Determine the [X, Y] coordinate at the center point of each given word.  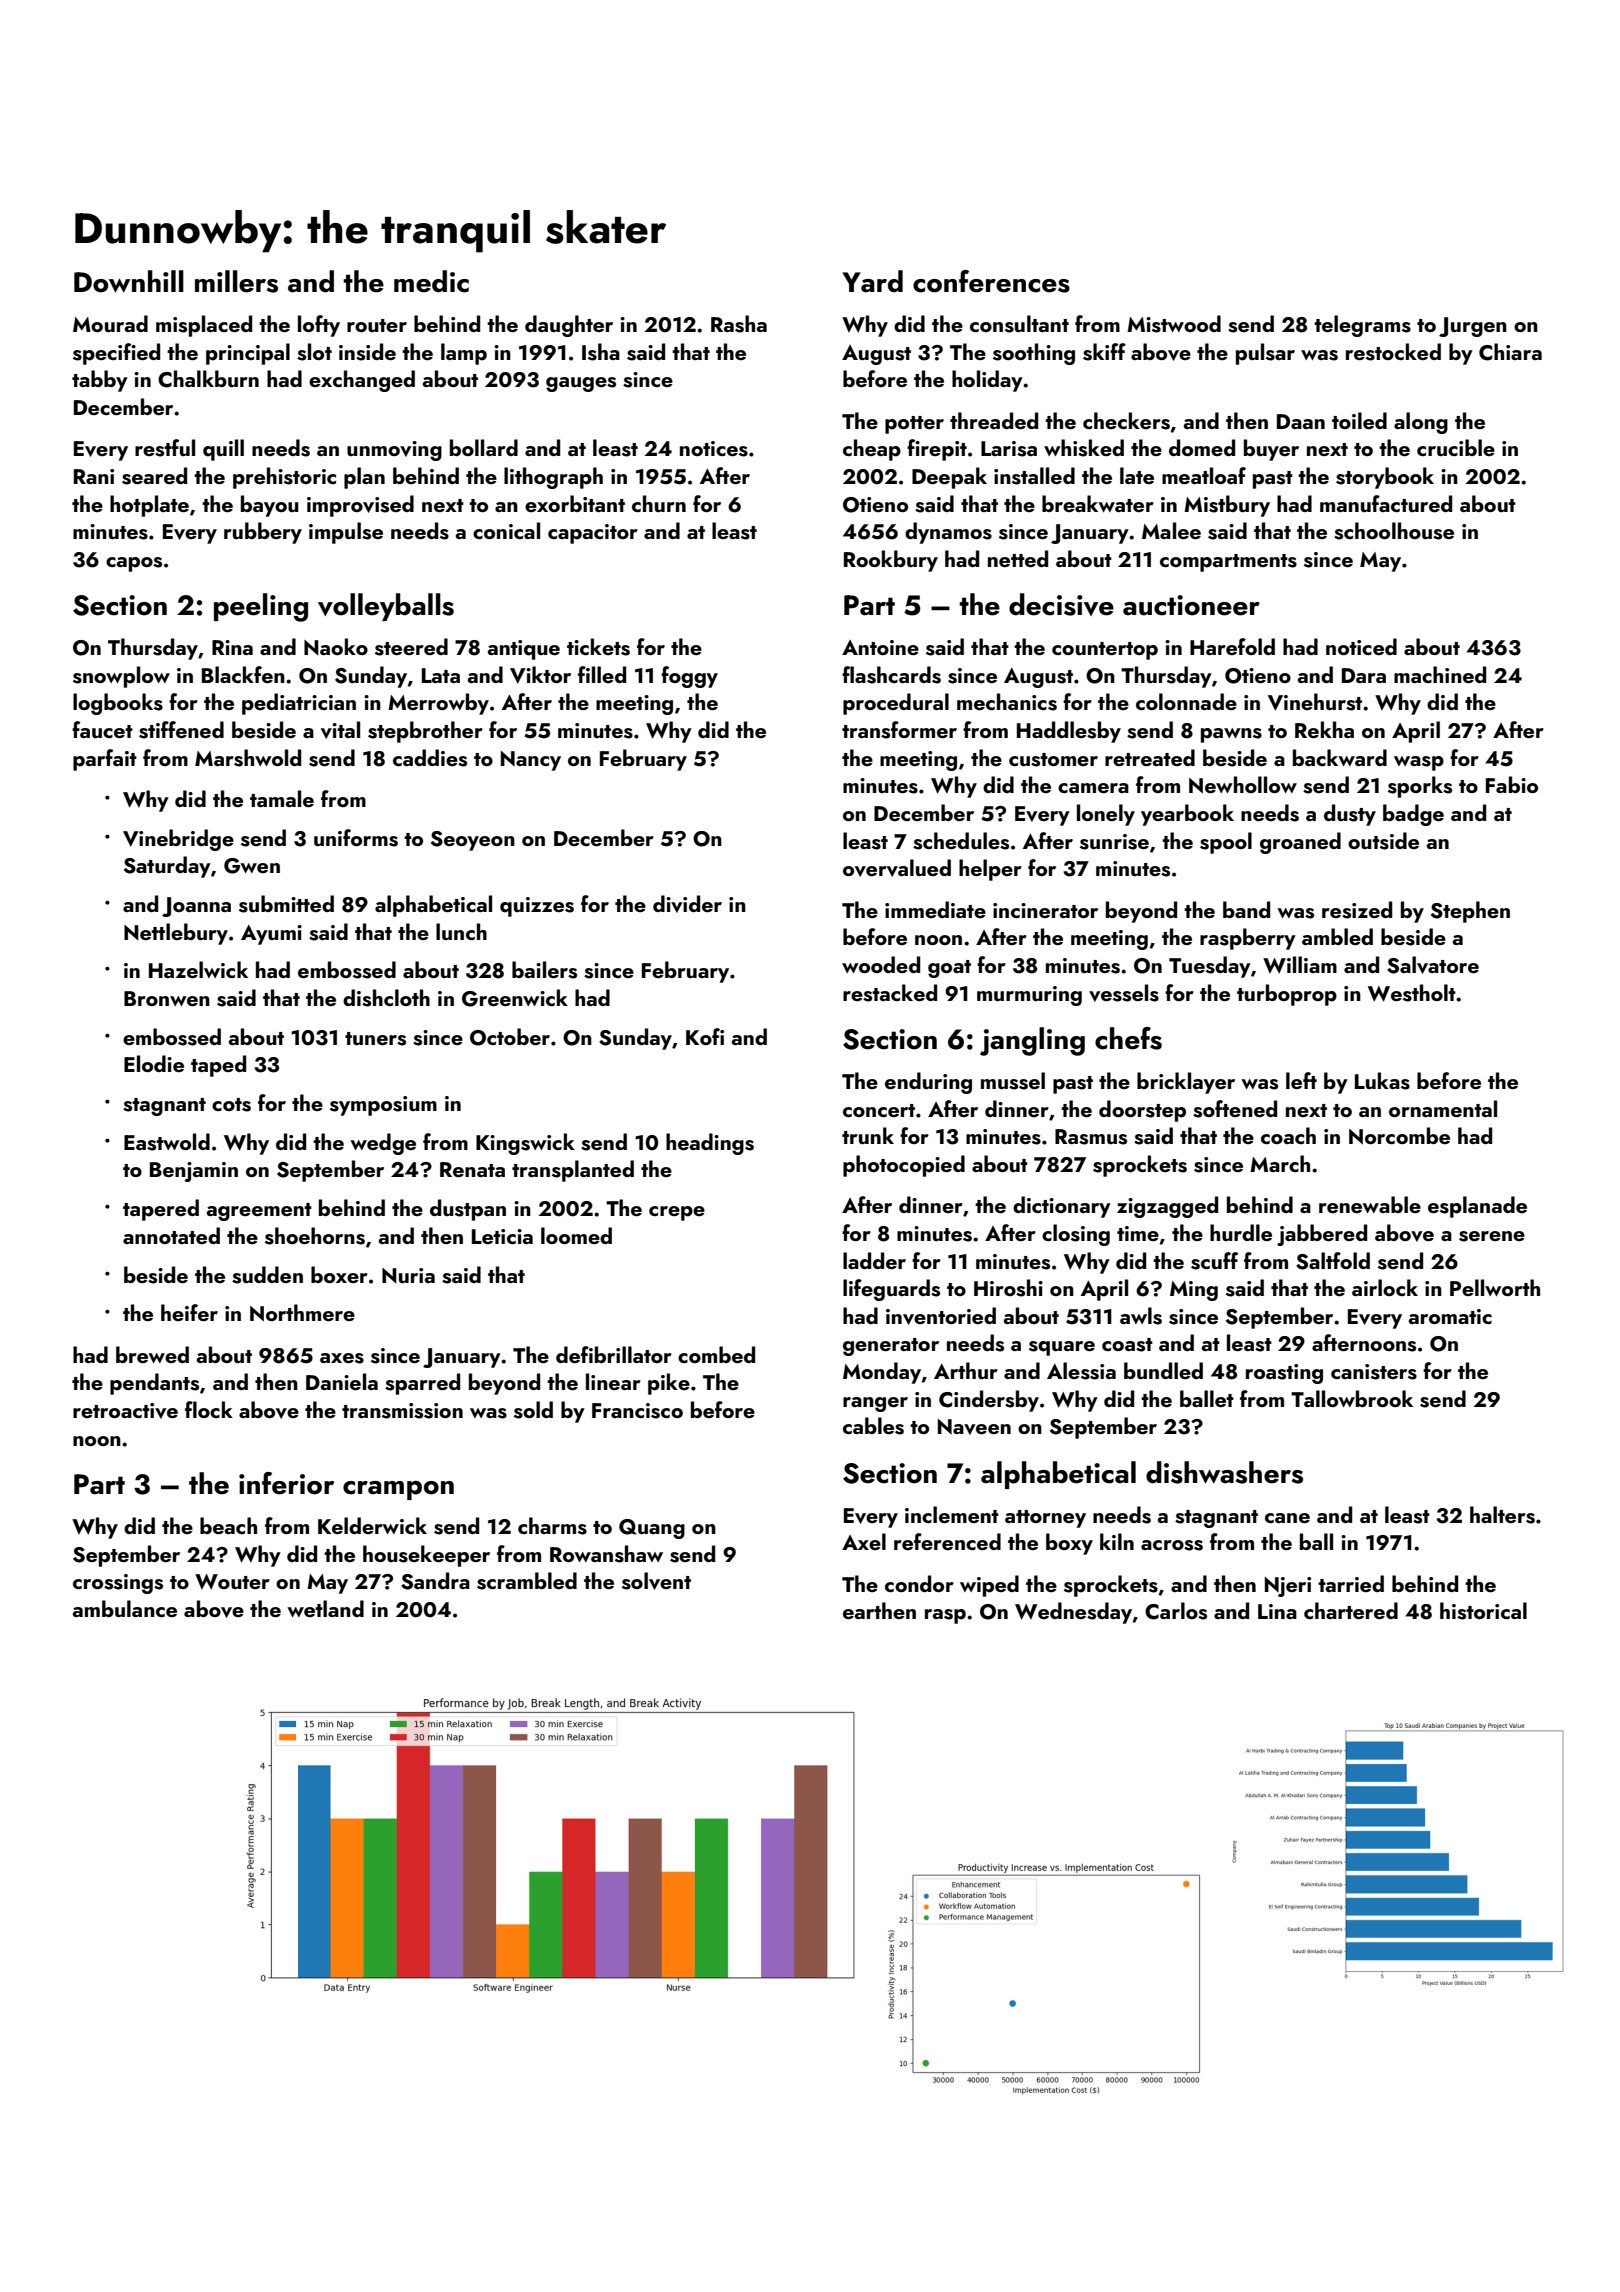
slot [314, 352]
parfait [105, 760]
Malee [1171, 530]
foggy [689, 677]
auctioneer [1191, 605]
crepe [677, 1213]
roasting [1284, 1374]
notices [714, 449]
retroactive [125, 1411]
